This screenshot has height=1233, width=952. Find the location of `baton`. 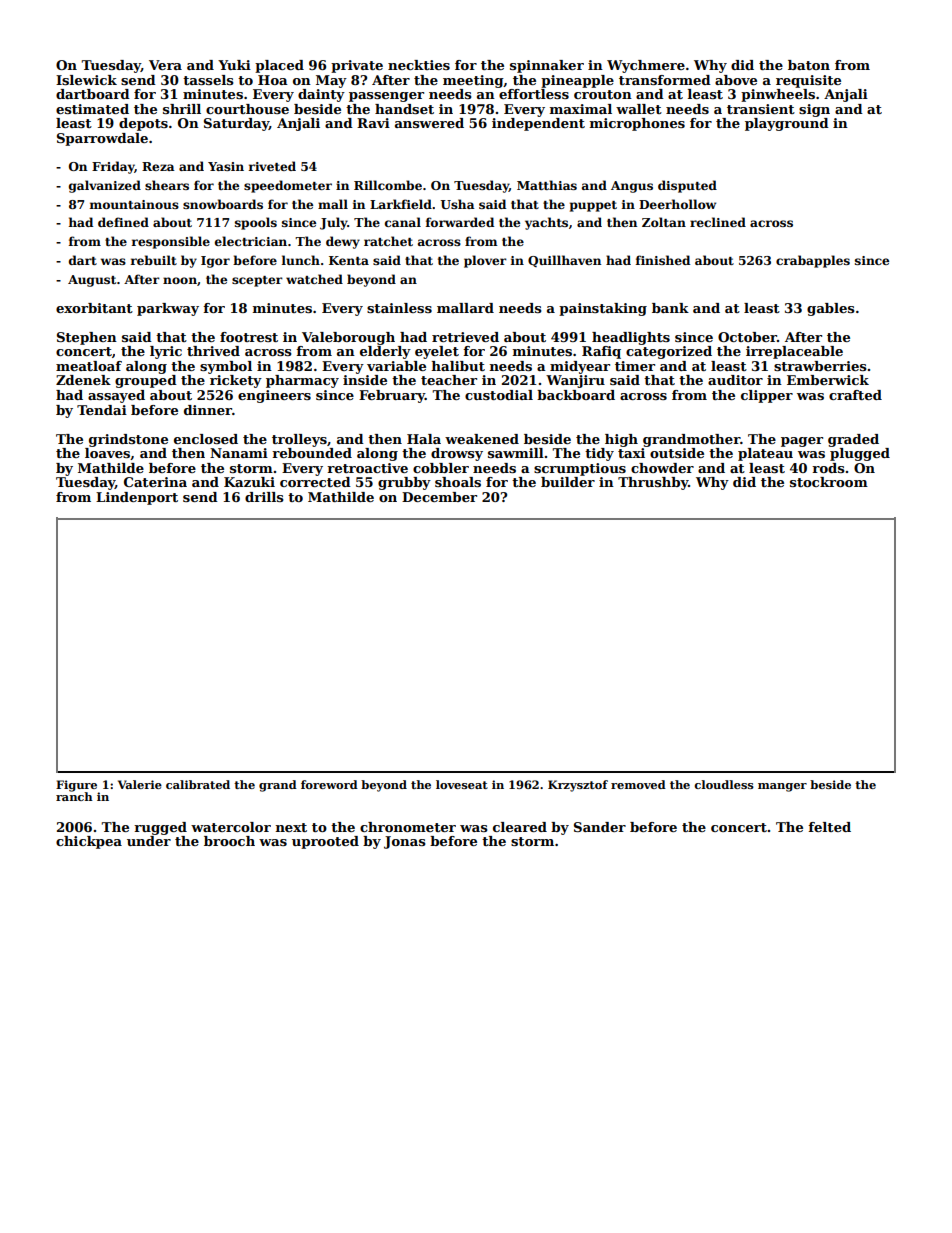

baton is located at coordinates (809, 65).
